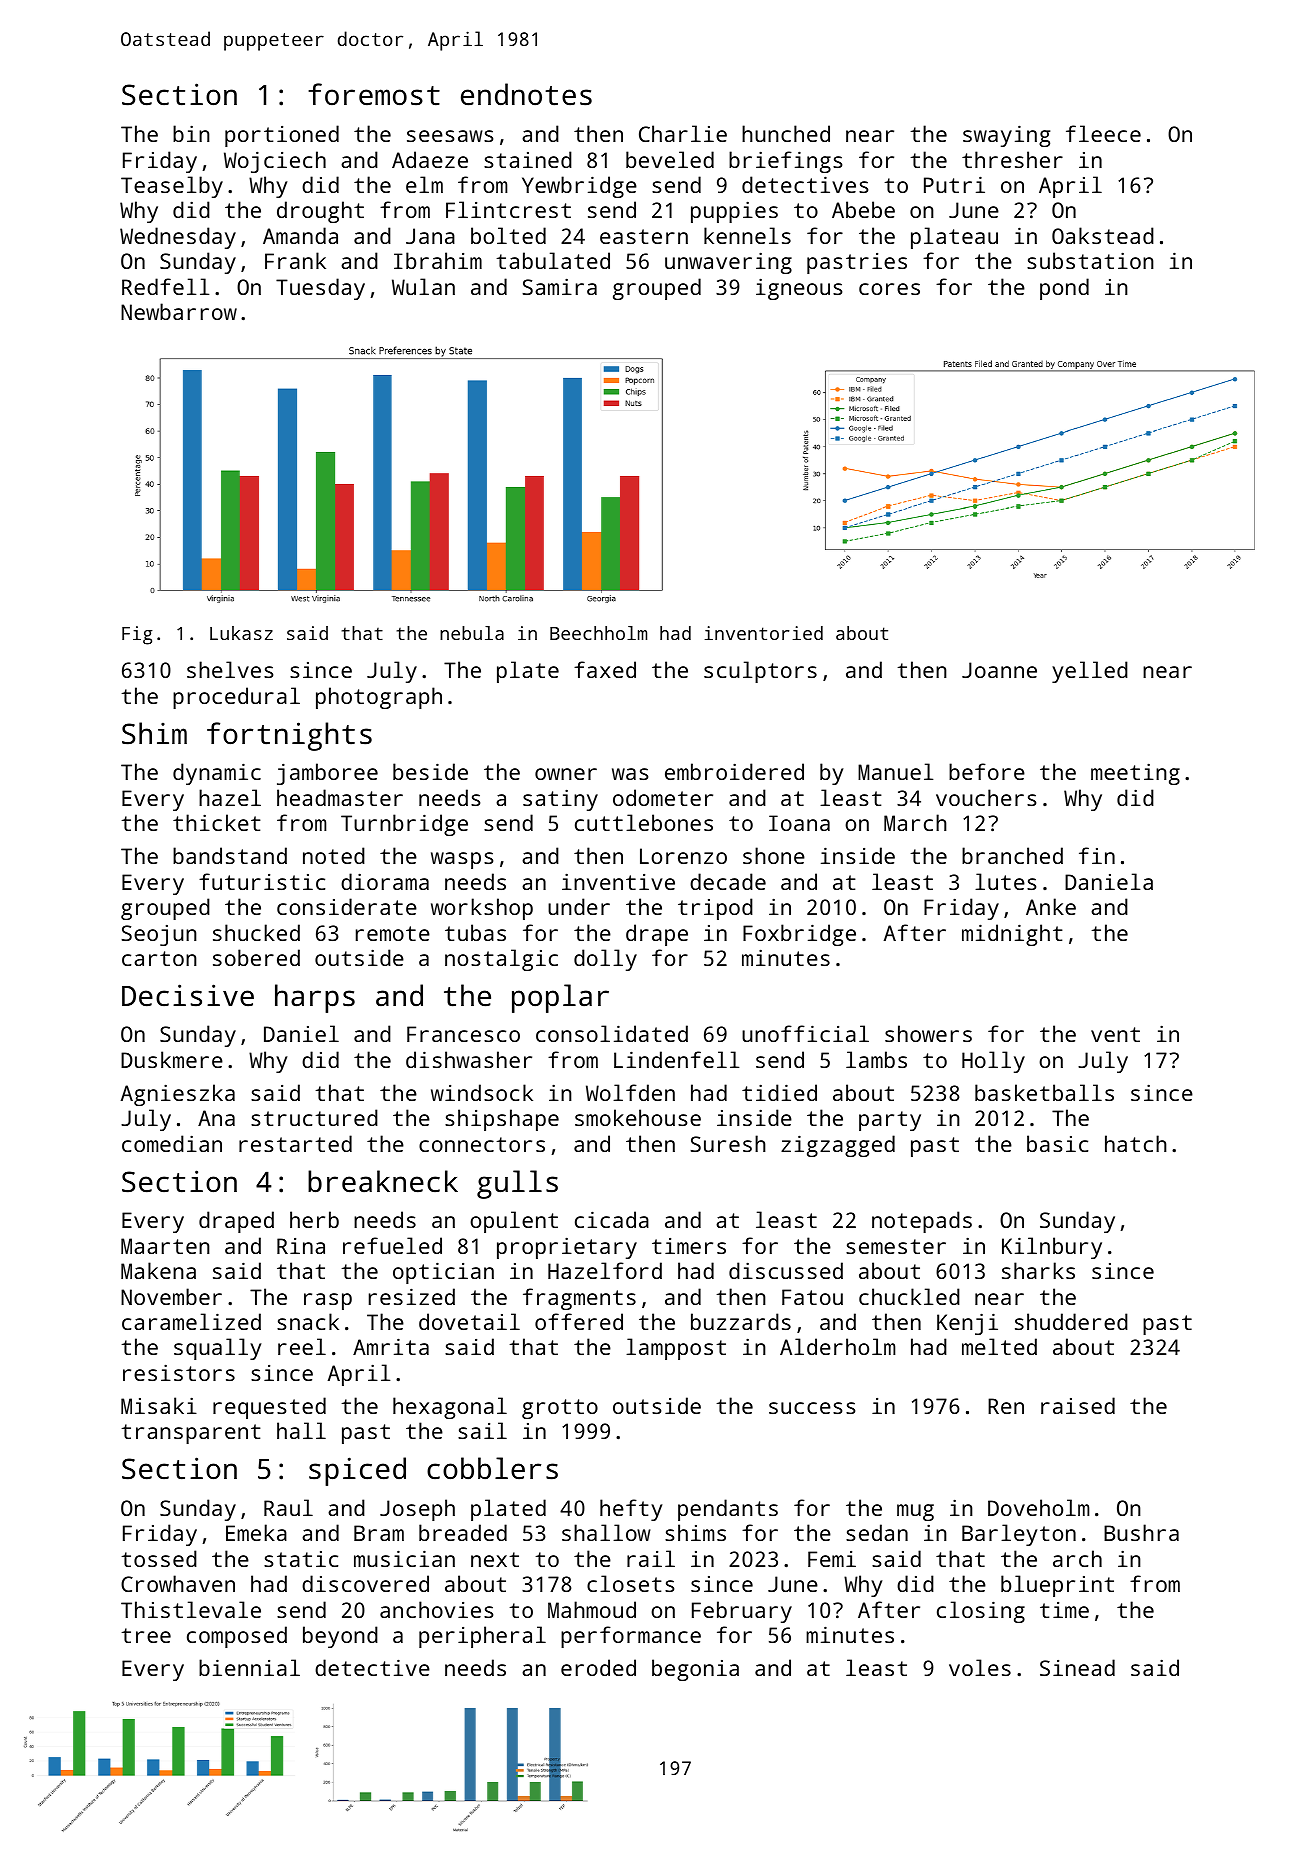  Describe the element at coordinates (695, 1670) in the page. I see `begonia` at that location.
